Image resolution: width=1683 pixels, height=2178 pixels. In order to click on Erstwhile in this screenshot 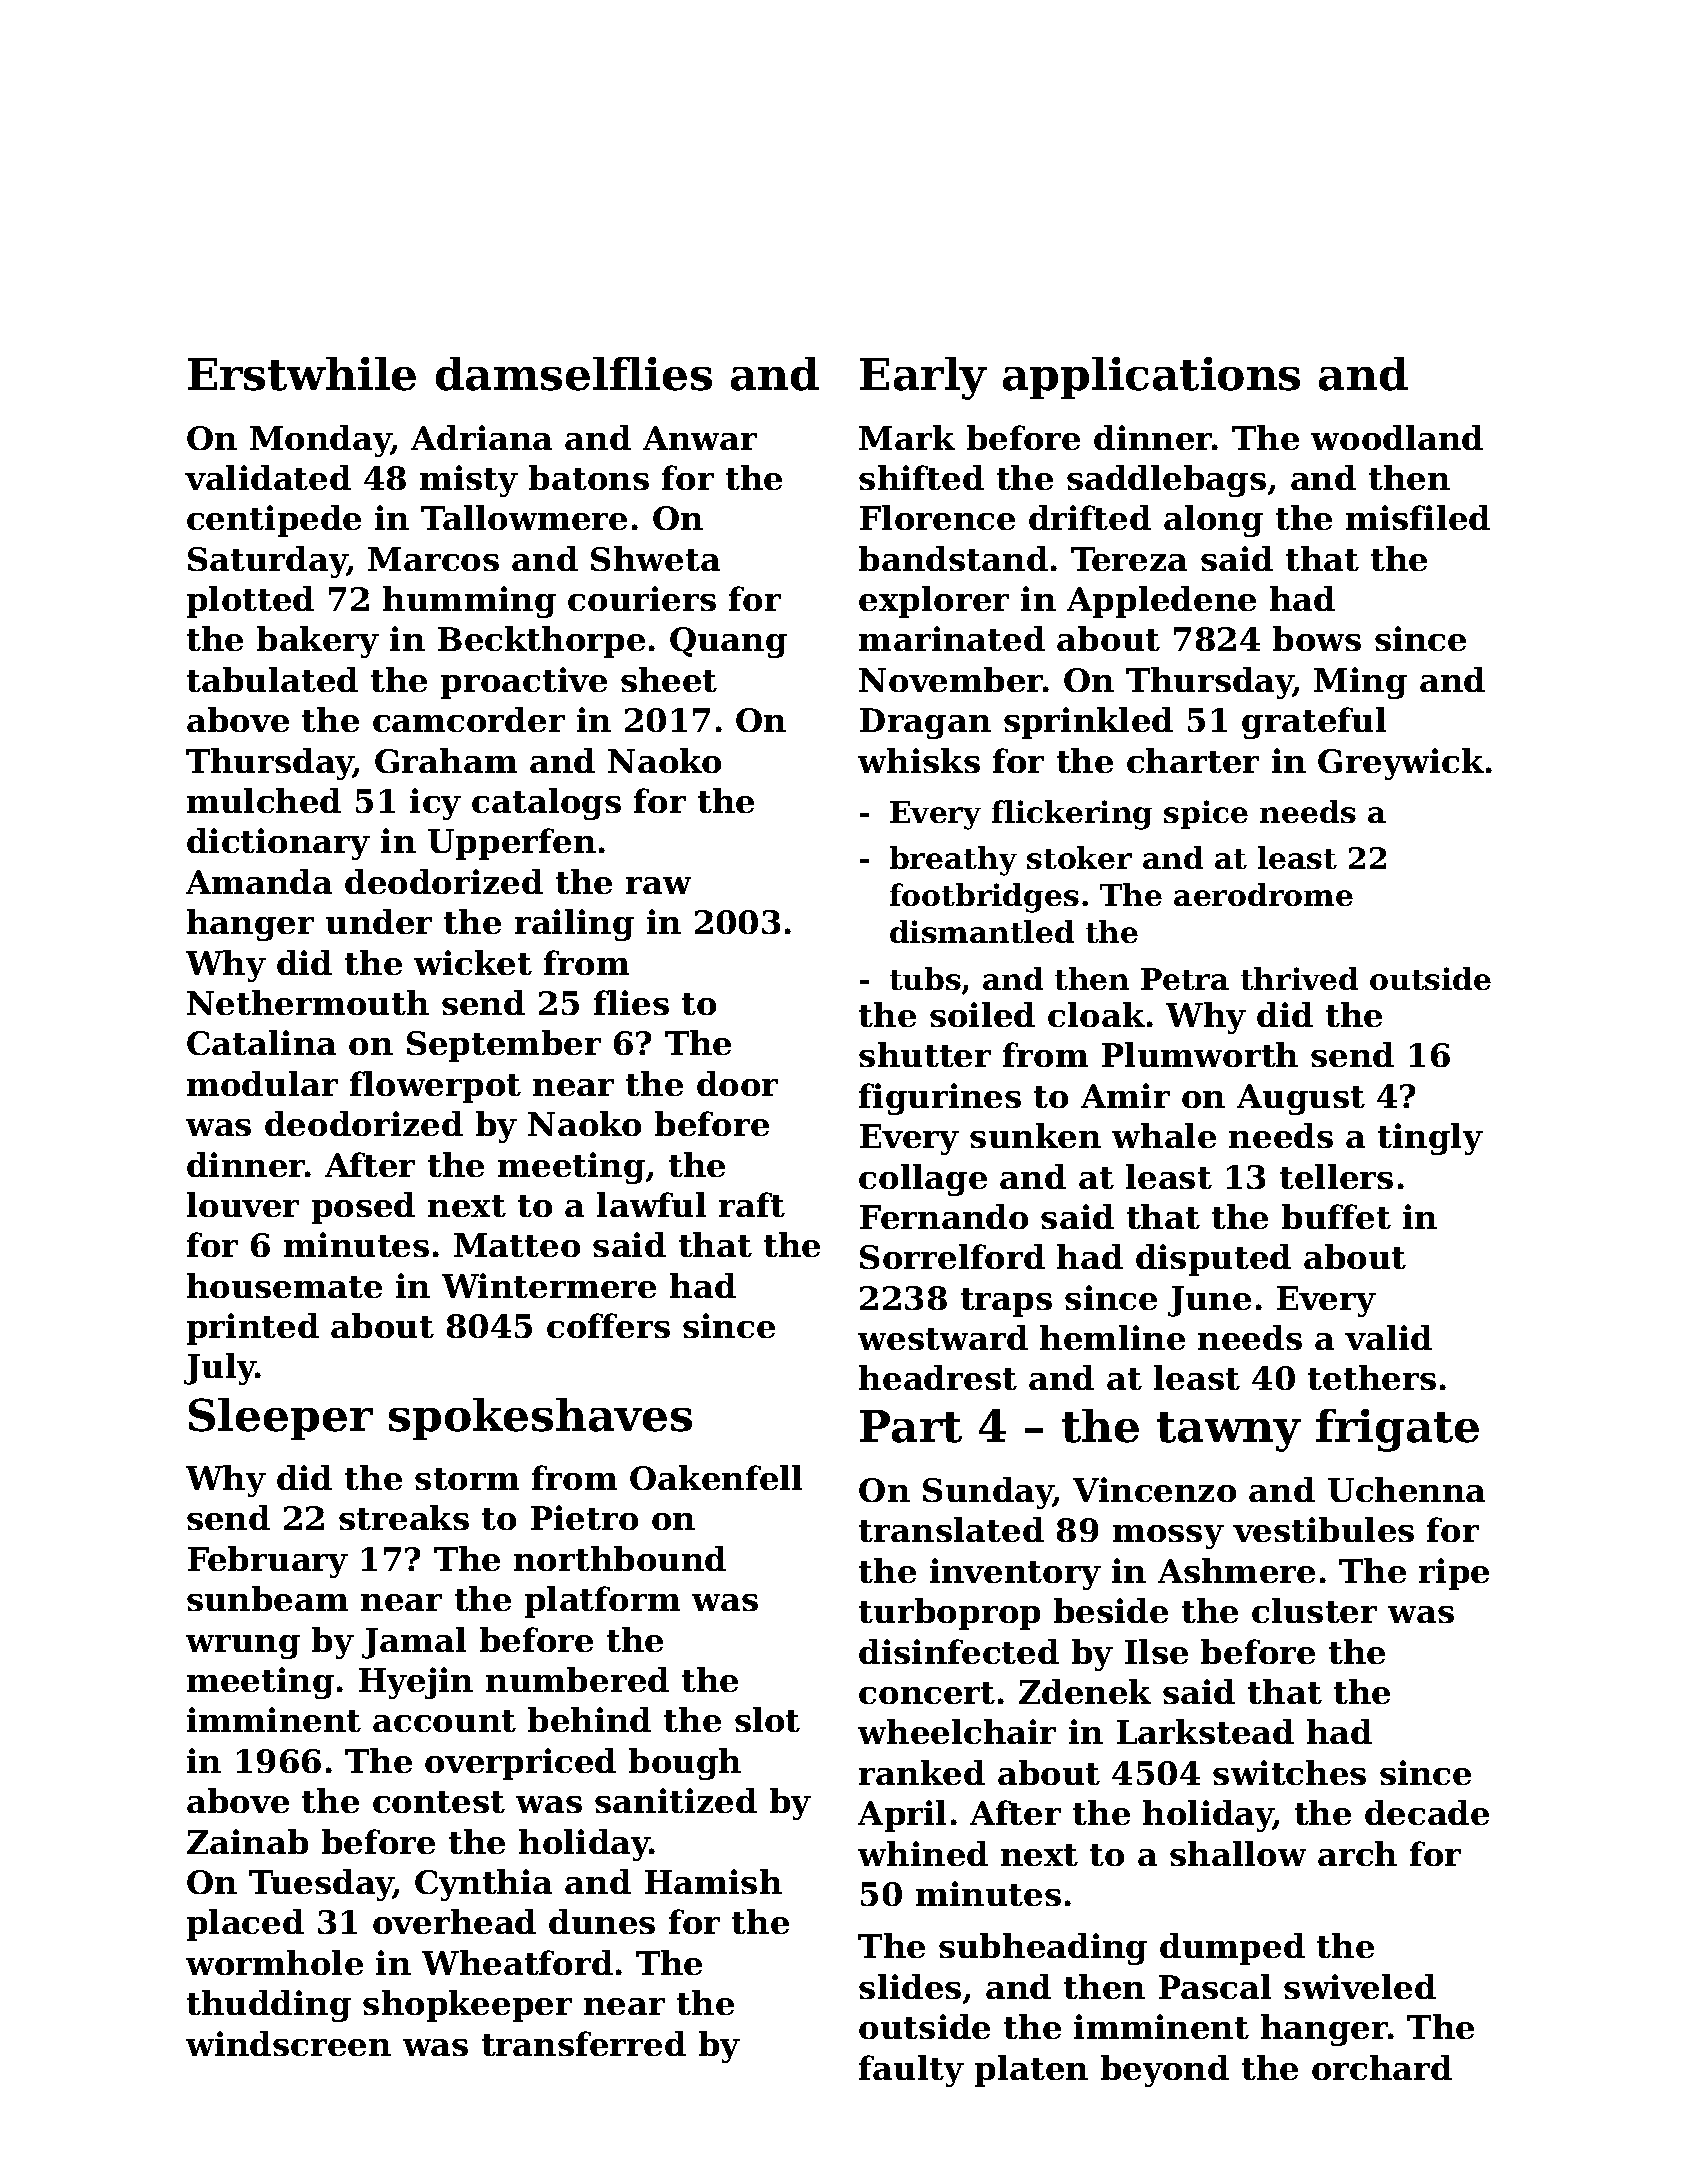, I will do `click(302, 374)`.
